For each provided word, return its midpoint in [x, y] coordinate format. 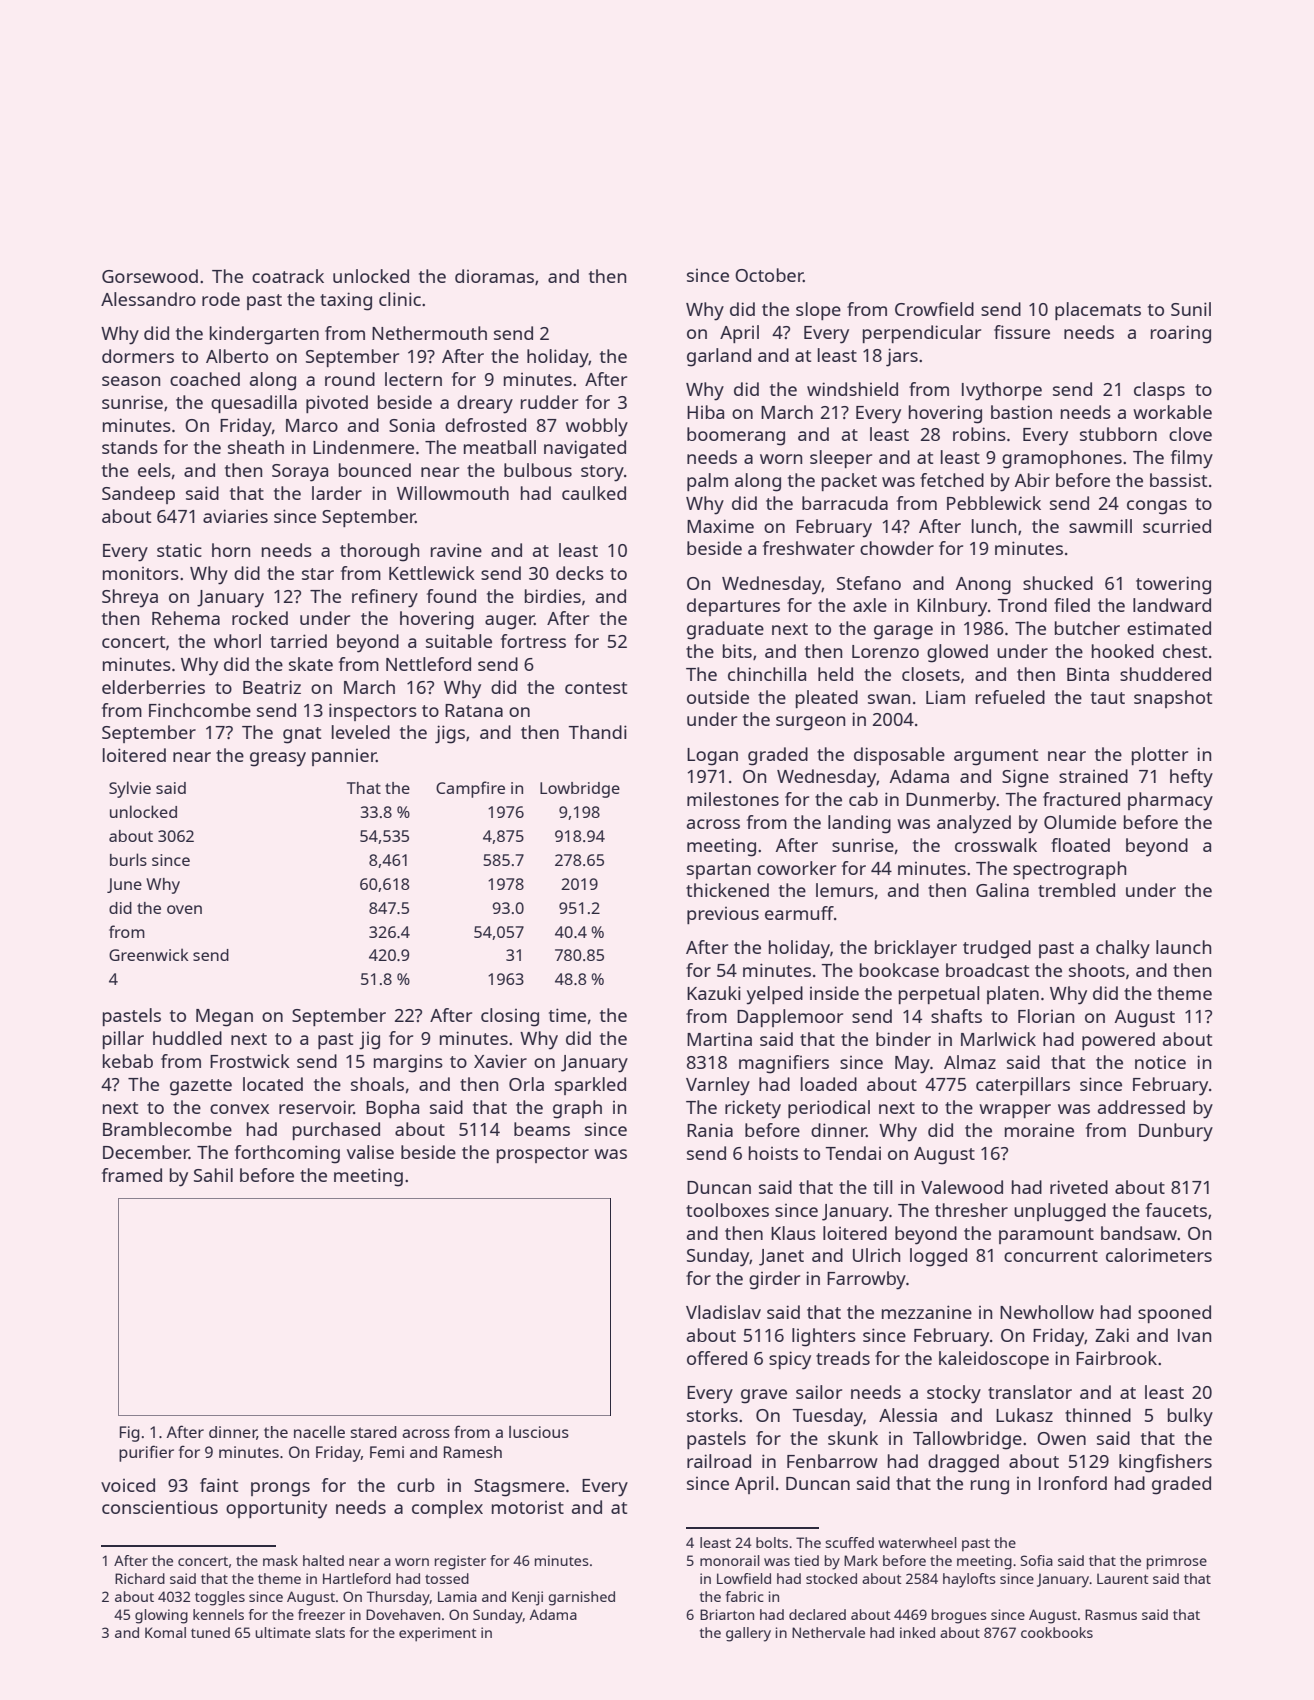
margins [408, 1063]
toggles [220, 1598]
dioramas [494, 276]
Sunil [1191, 309]
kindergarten [264, 335]
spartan [719, 871]
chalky [1123, 949]
